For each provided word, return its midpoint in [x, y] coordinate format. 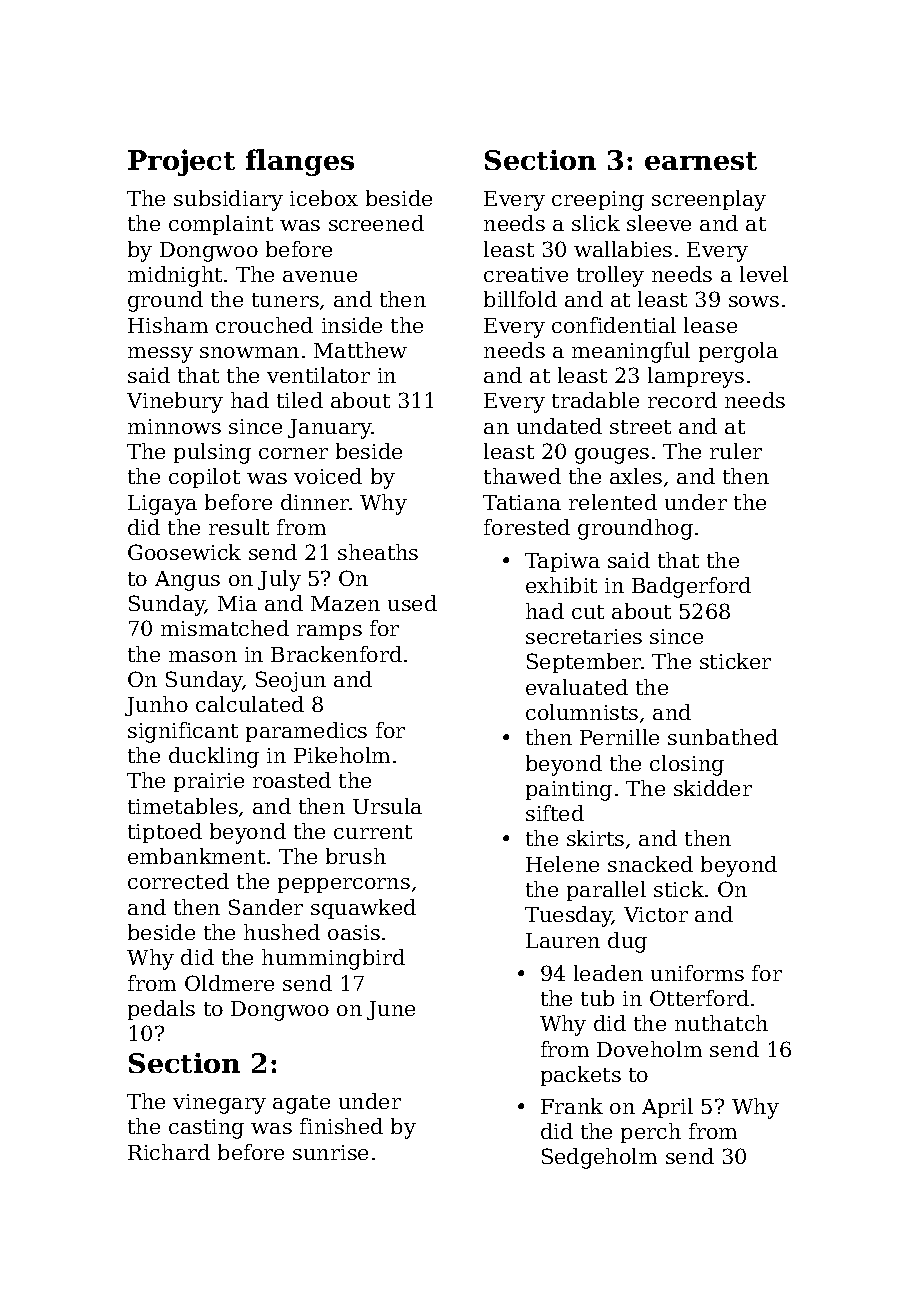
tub [597, 998]
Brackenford [336, 654]
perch [651, 1133]
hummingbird [333, 959]
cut [588, 612]
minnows [174, 426]
